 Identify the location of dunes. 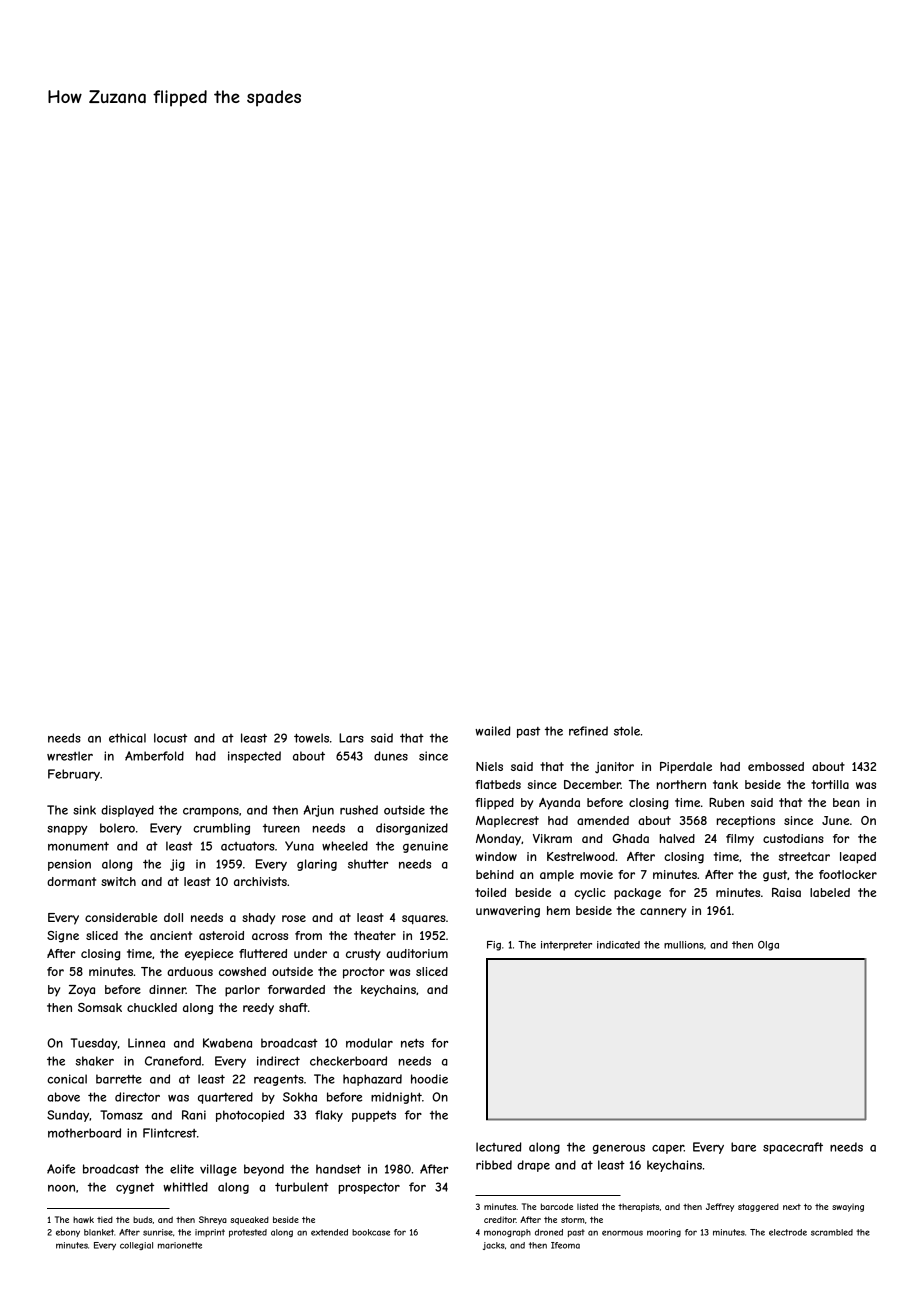
(391, 756).
